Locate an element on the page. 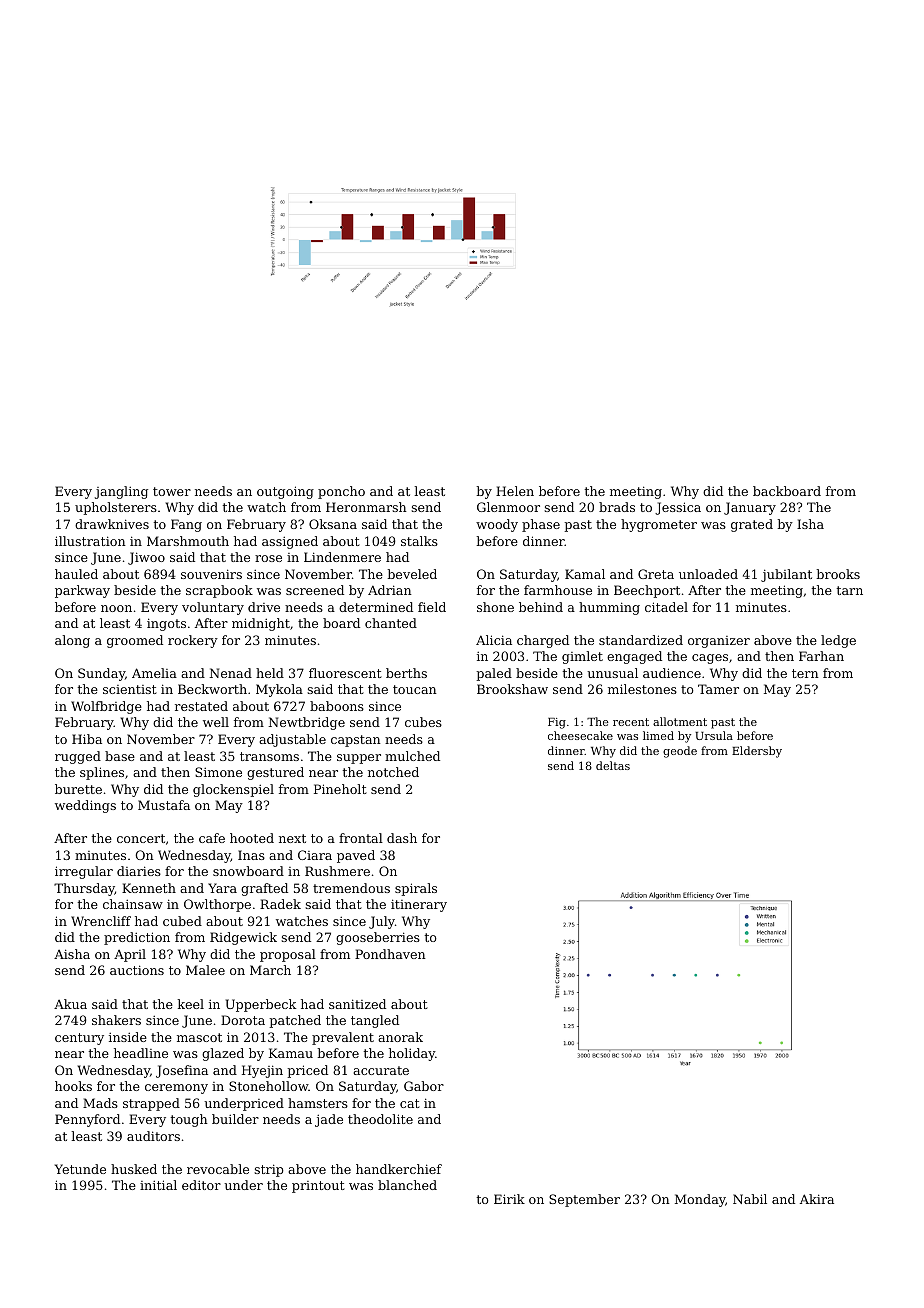  grated is located at coordinates (752, 525).
